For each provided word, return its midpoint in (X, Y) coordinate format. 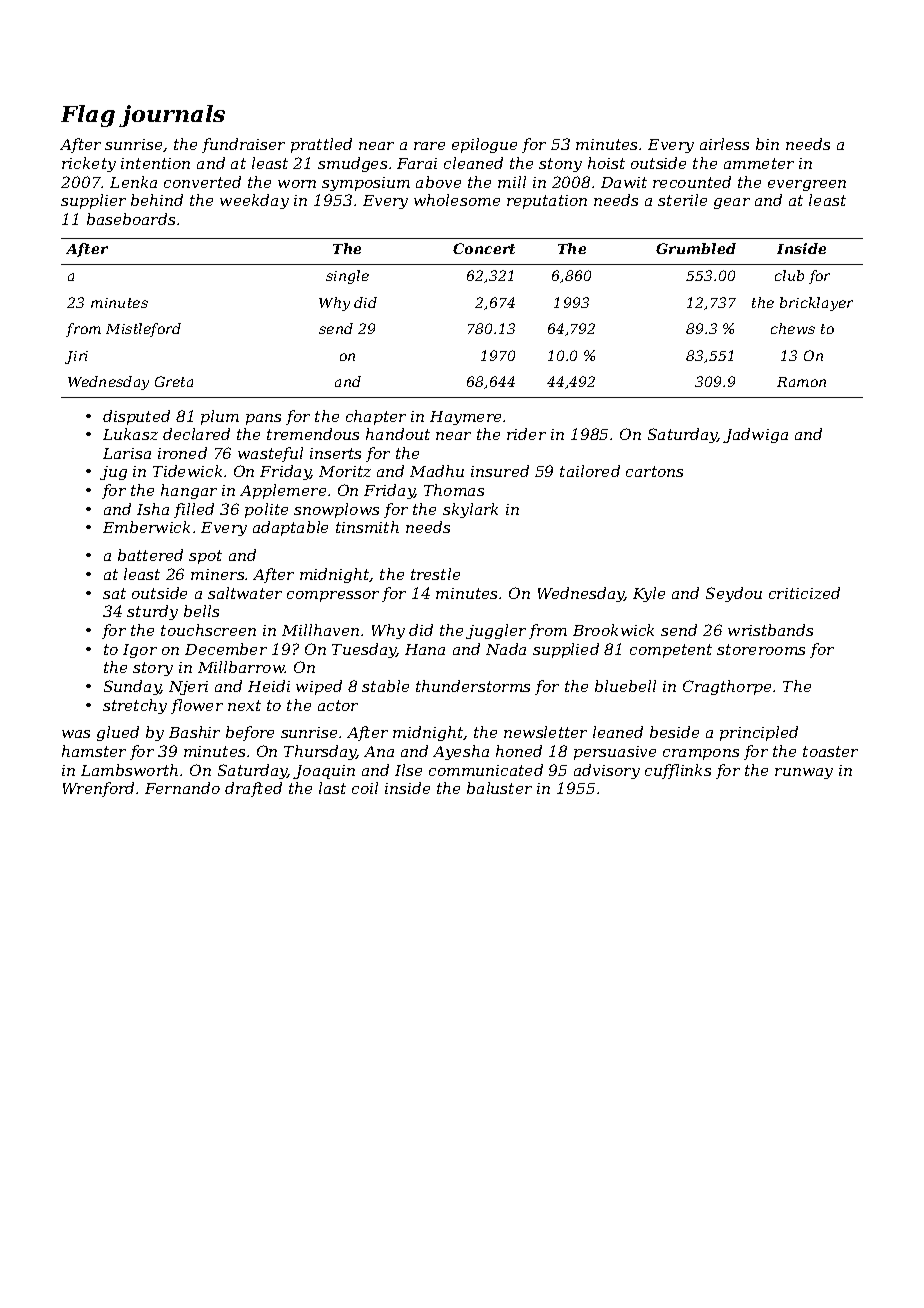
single (347, 277)
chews (793, 328)
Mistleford (143, 330)
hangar (189, 491)
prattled (321, 145)
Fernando (182, 788)
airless (724, 144)
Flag (88, 116)
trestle (435, 574)
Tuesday (364, 650)
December (226, 649)
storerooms (761, 649)
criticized (804, 593)
